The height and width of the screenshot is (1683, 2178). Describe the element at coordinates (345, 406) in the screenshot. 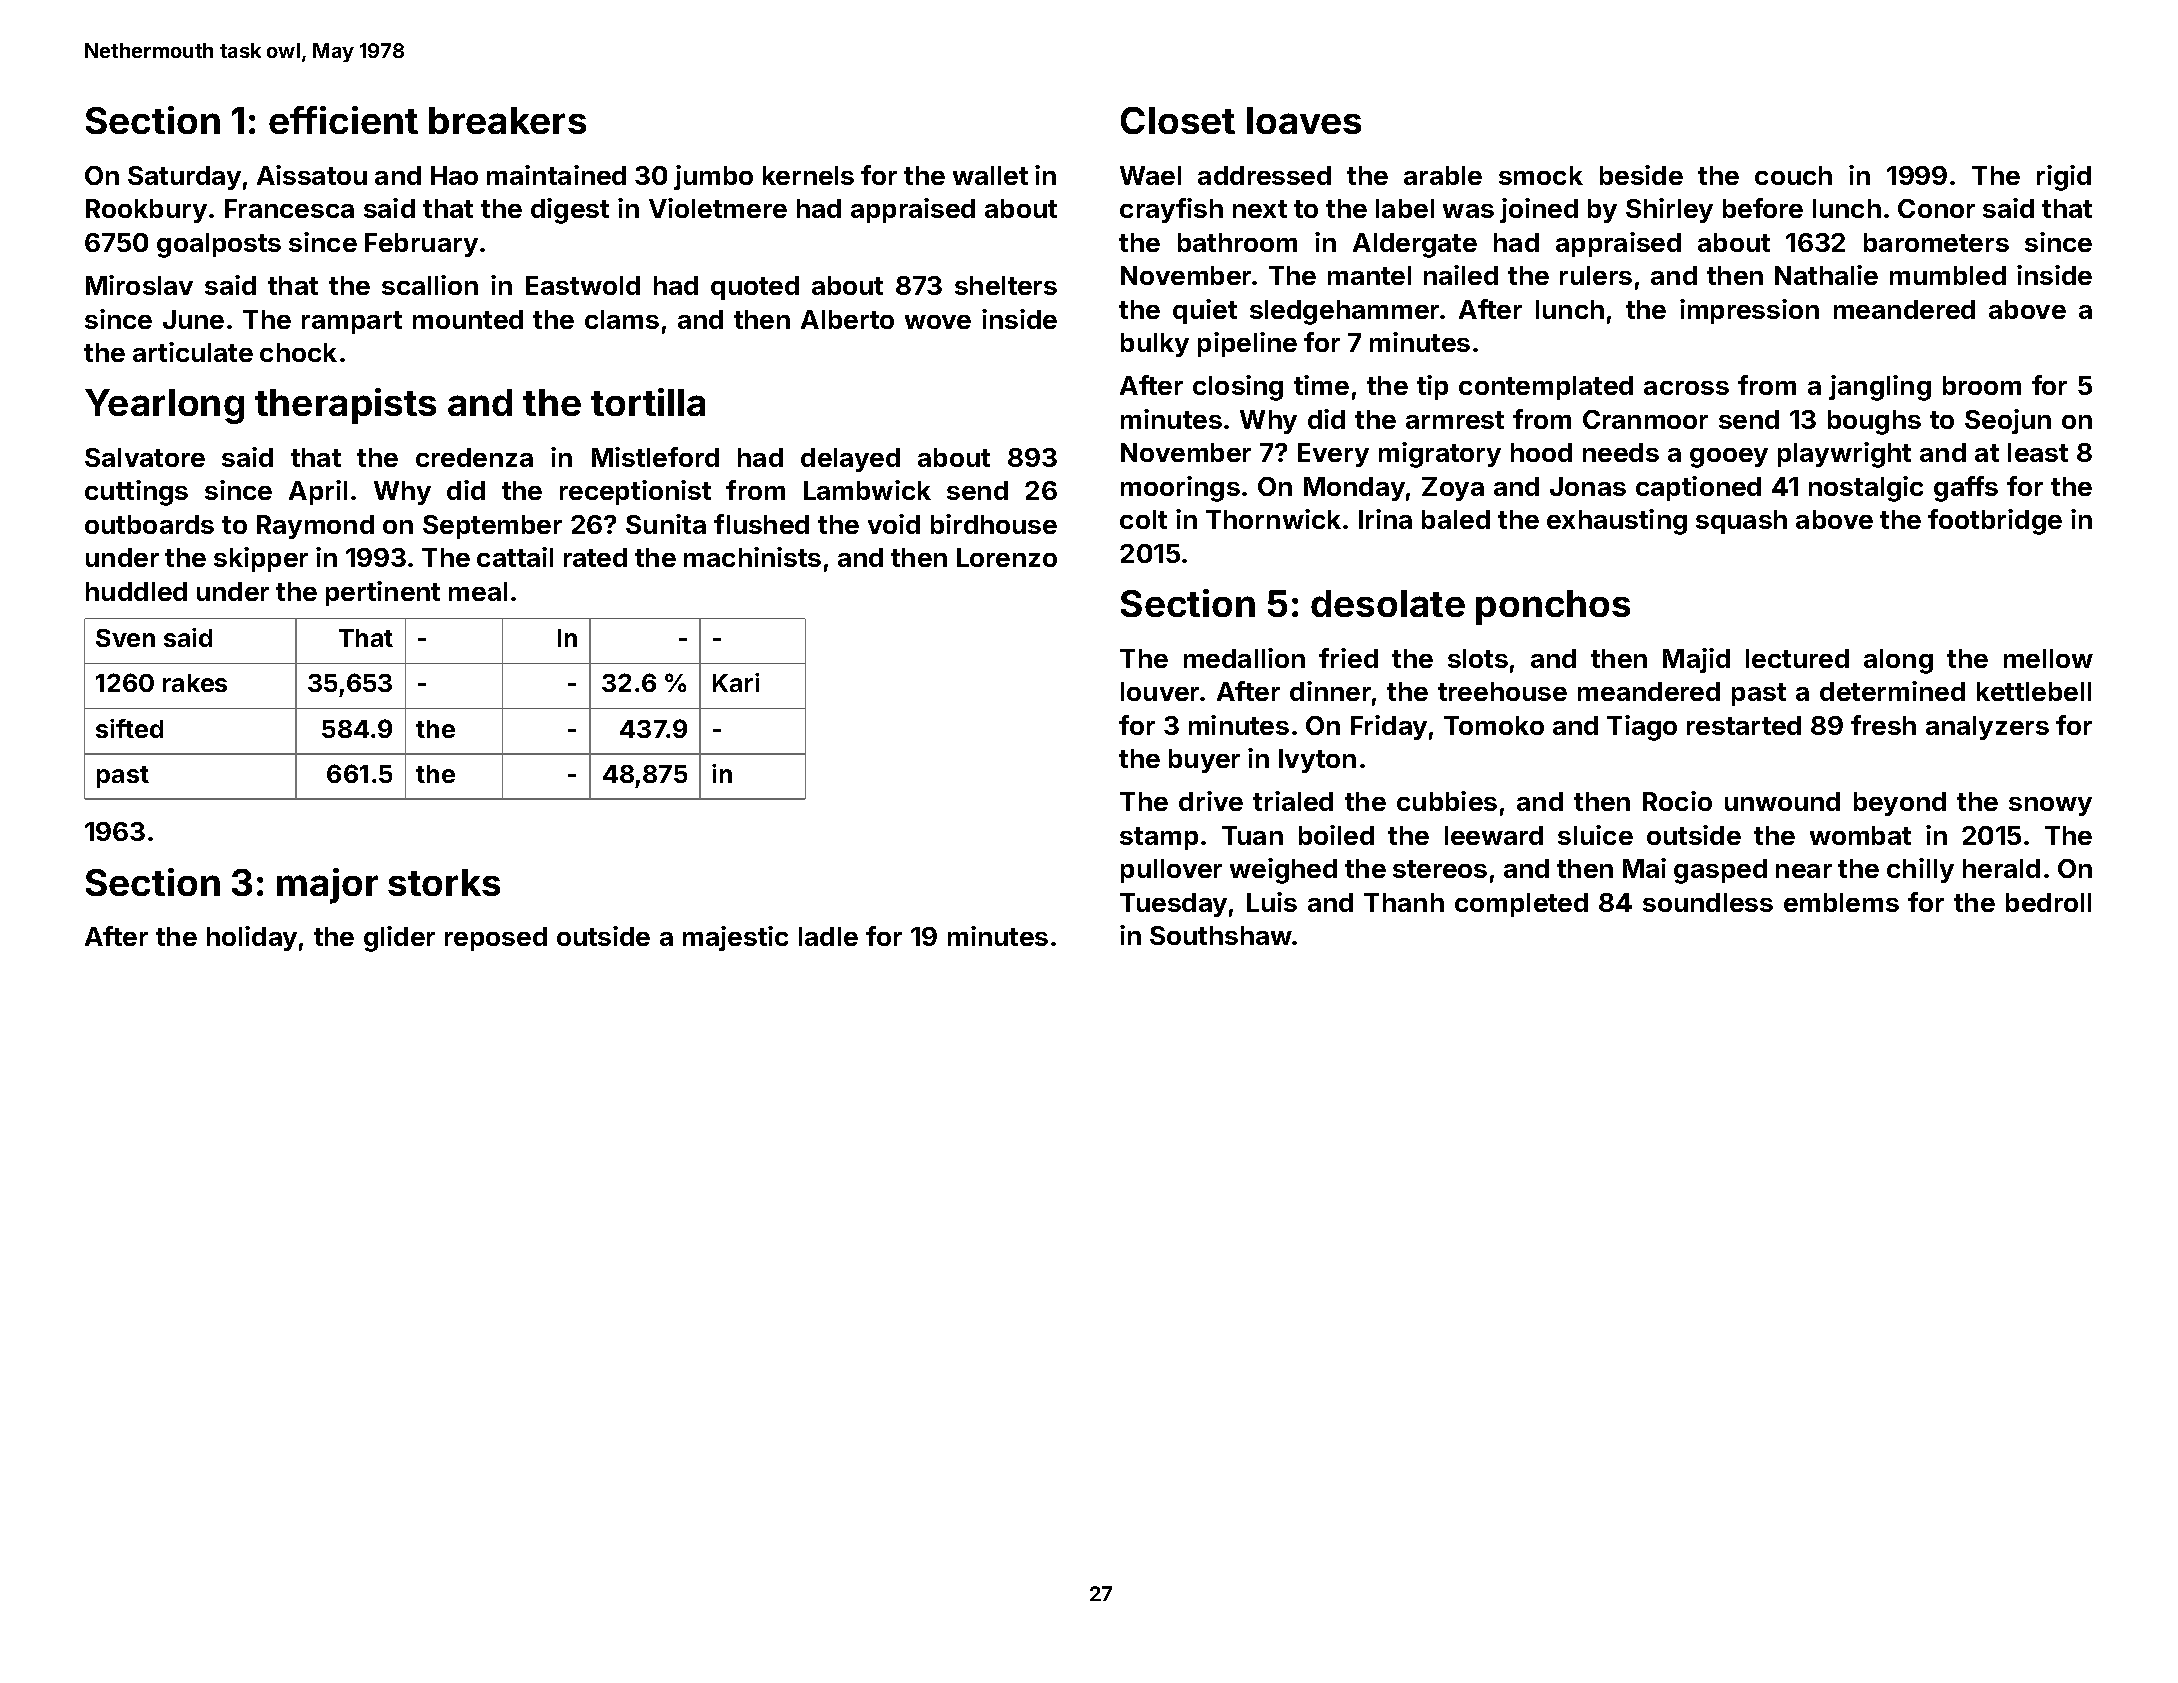

I see `therapists` at that location.
